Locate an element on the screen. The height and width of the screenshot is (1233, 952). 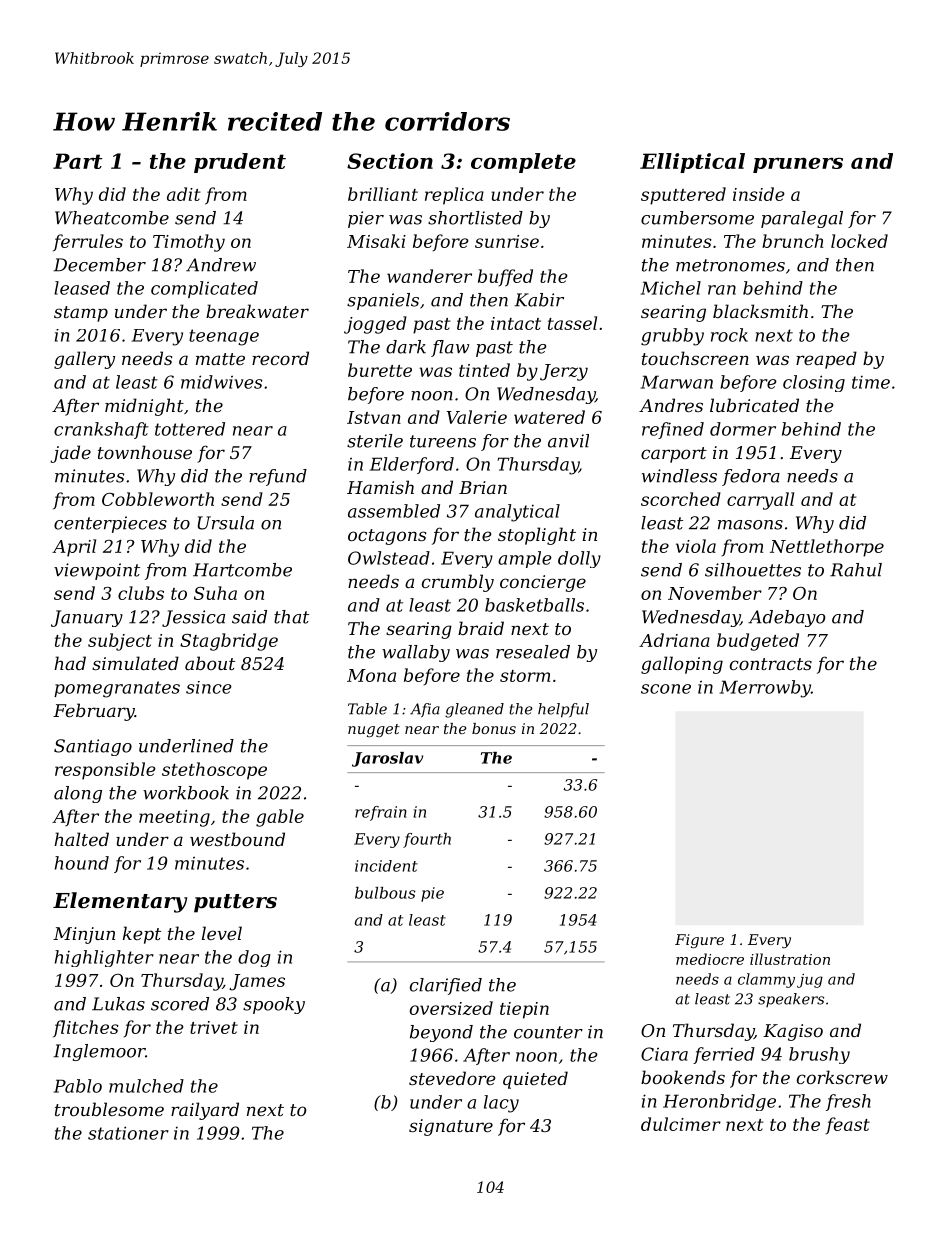
Elliptical is located at coordinates (692, 163).
